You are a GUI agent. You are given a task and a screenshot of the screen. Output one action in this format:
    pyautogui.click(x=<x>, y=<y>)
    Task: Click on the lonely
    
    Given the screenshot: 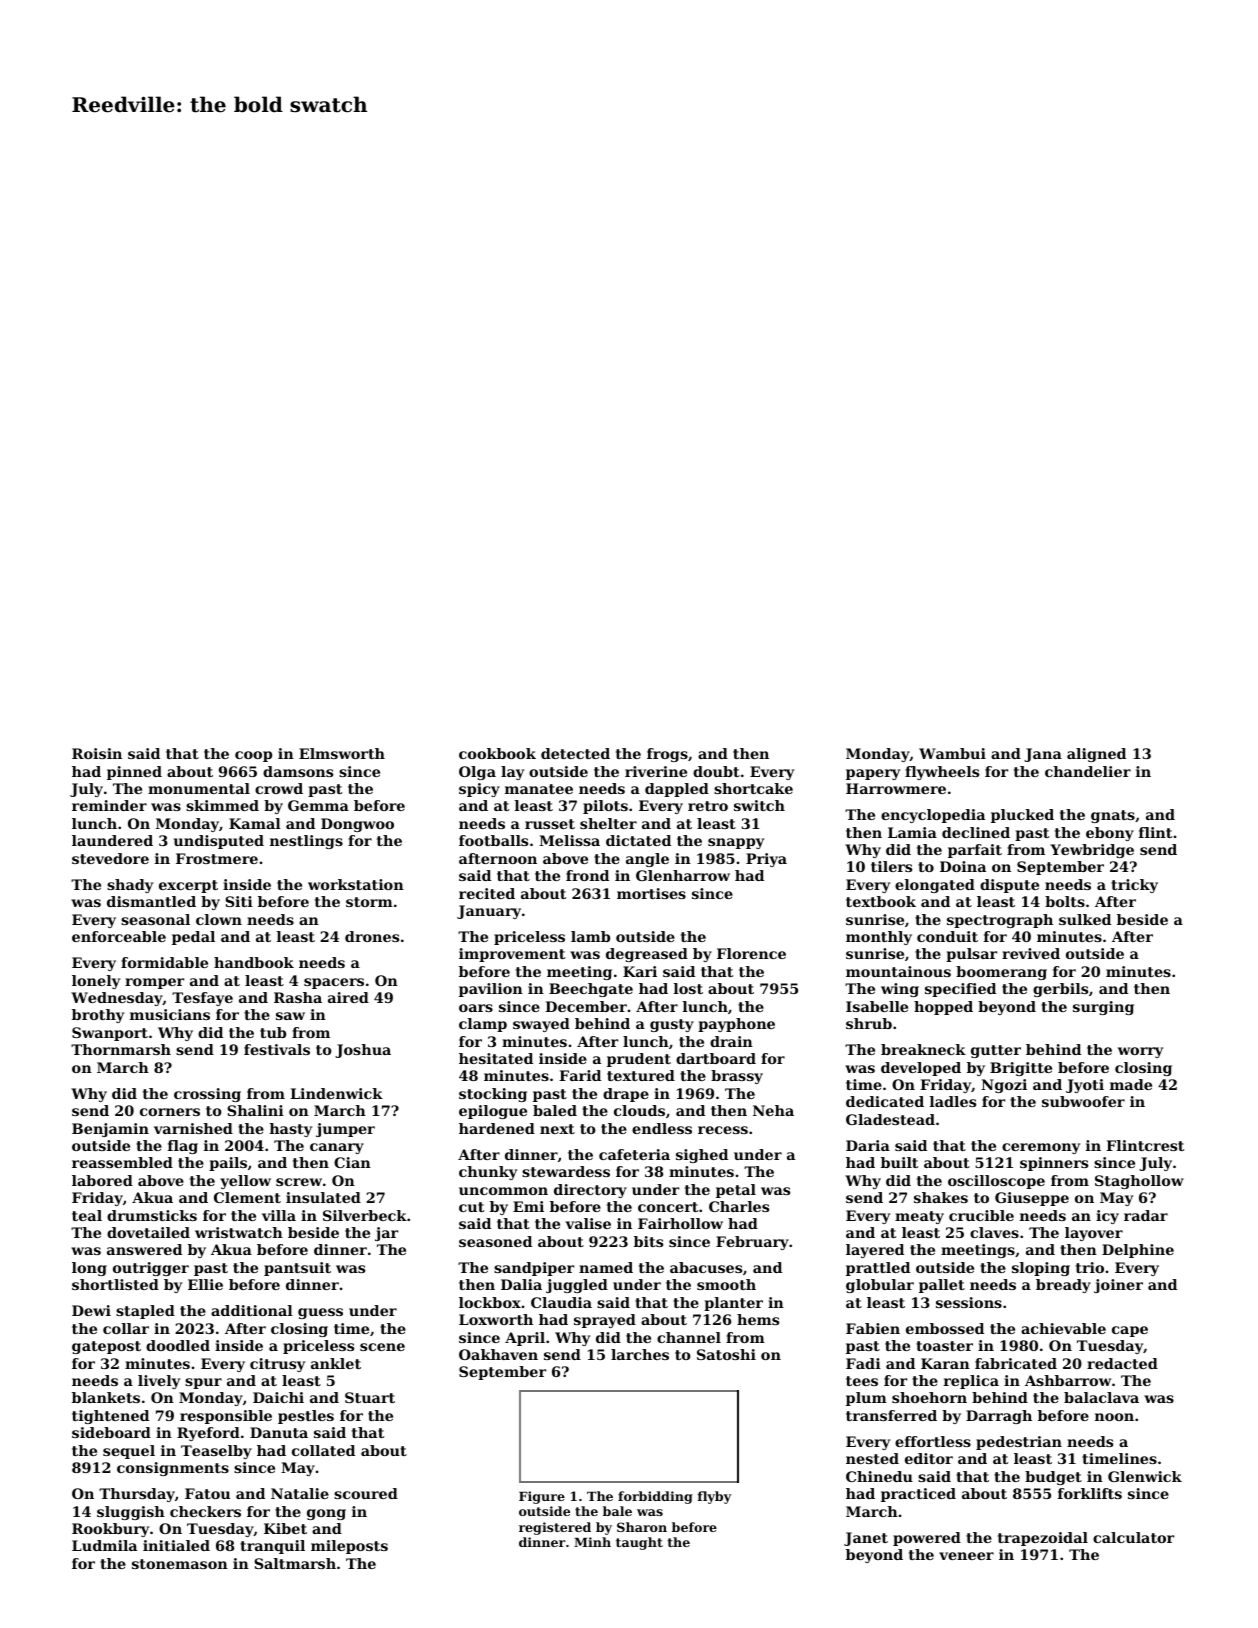 What is the action you would take?
    pyautogui.click(x=96, y=982)
